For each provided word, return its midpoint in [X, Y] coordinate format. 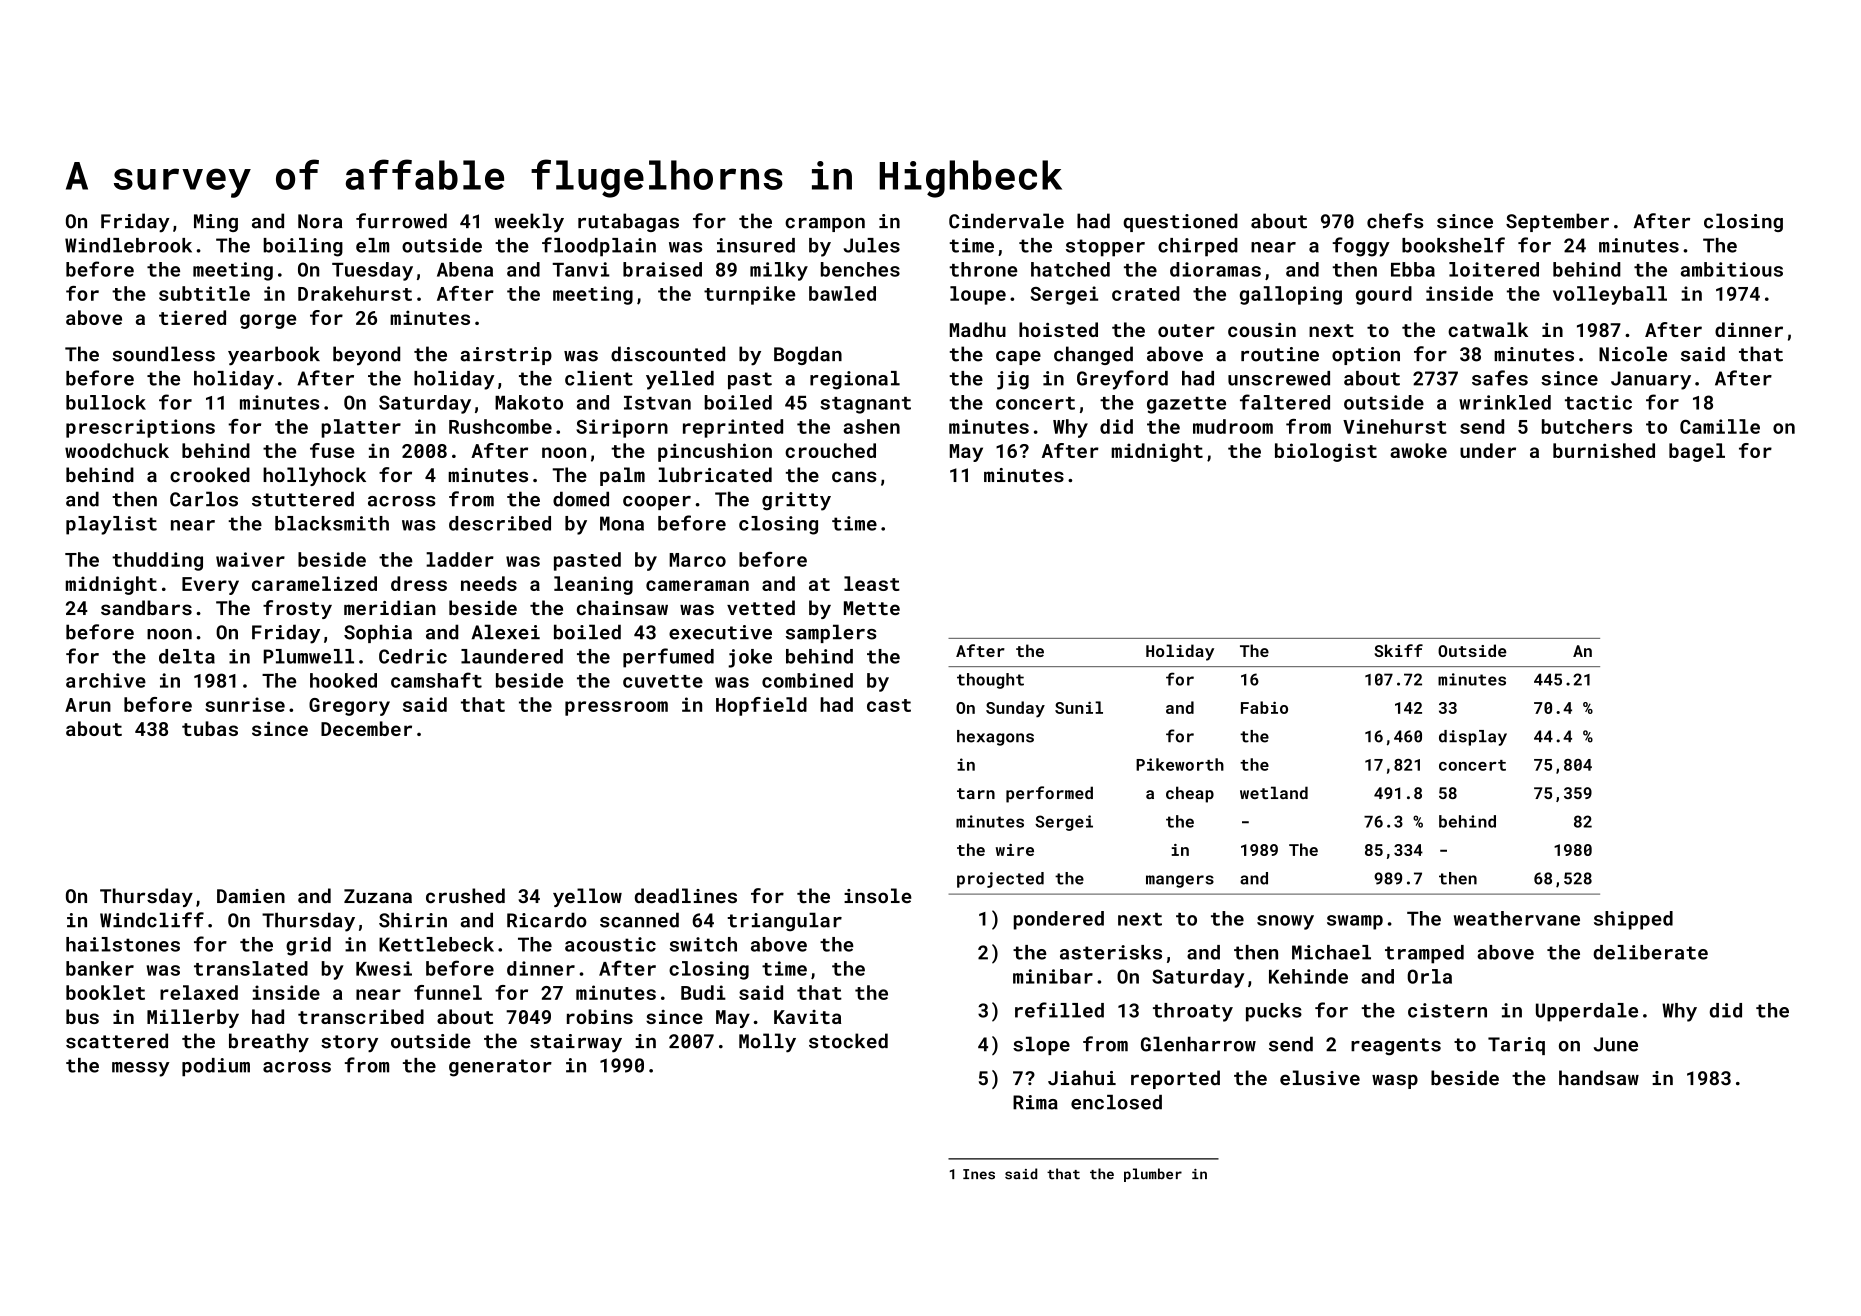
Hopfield [761, 706]
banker [100, 968]
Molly [767, 1043]
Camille [1720, 426]
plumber [1153, 1175]
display [1473, 738]
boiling [303, 247]
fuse [332, 450]
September [1557, 222]
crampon [825, 225]
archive [106, 680]
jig [1013, 380]
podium [216, 1067]
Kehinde [1308, 976]
